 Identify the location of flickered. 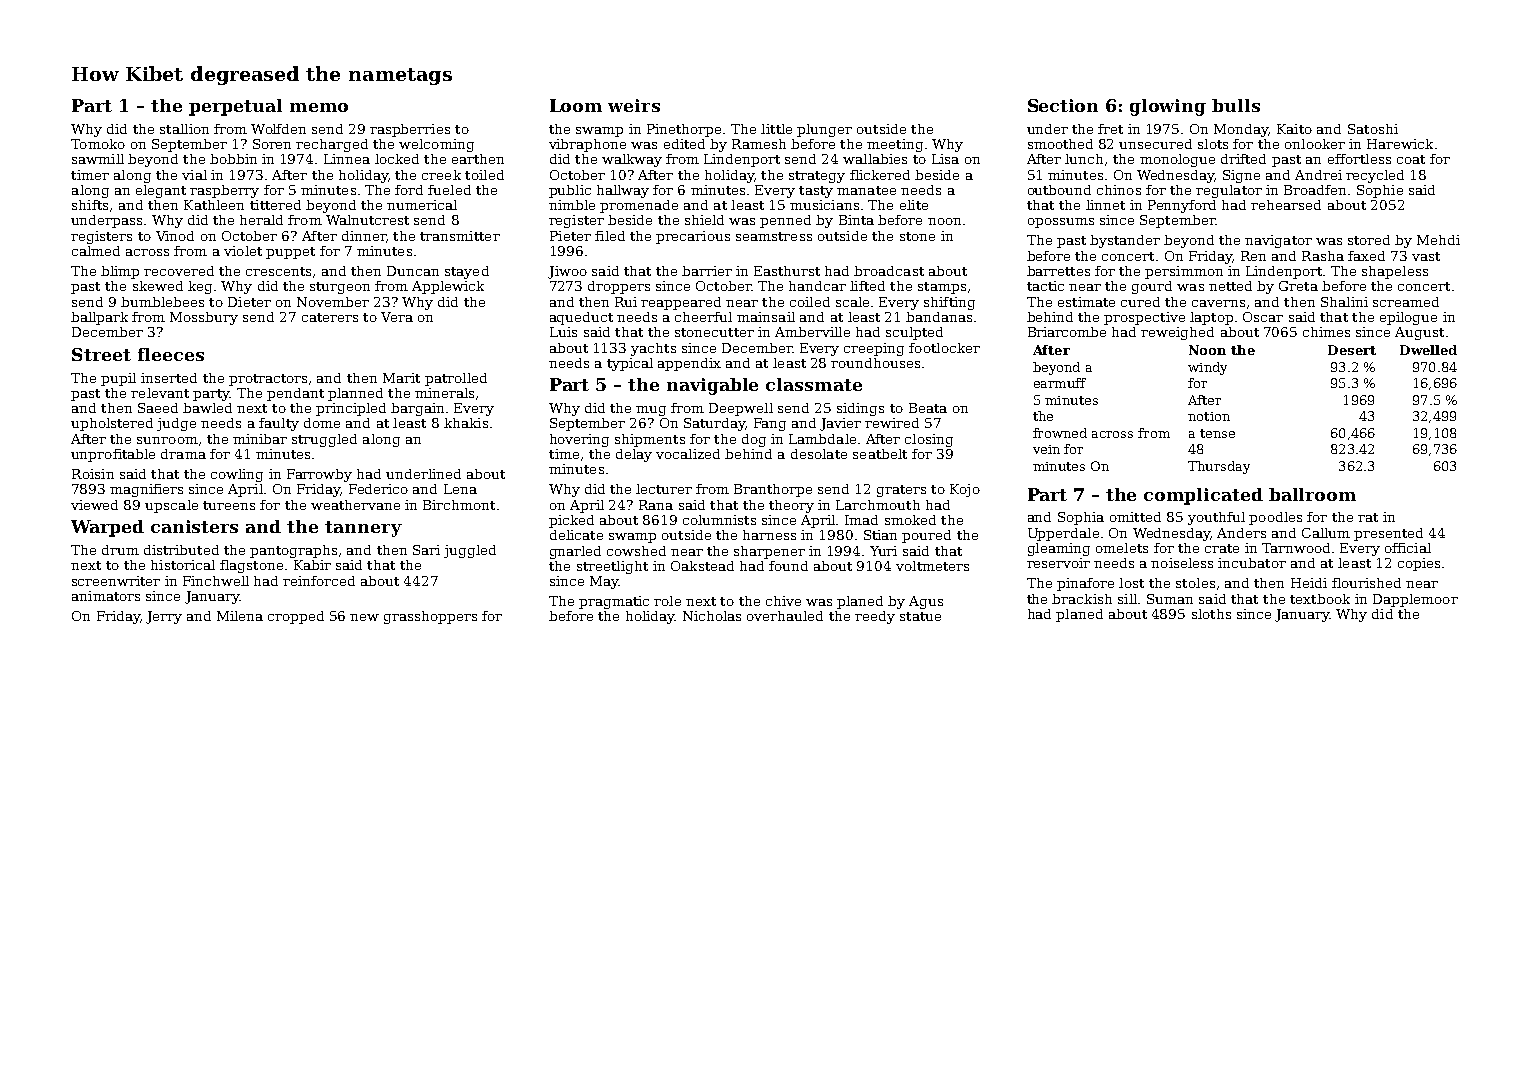
(880, 175).
